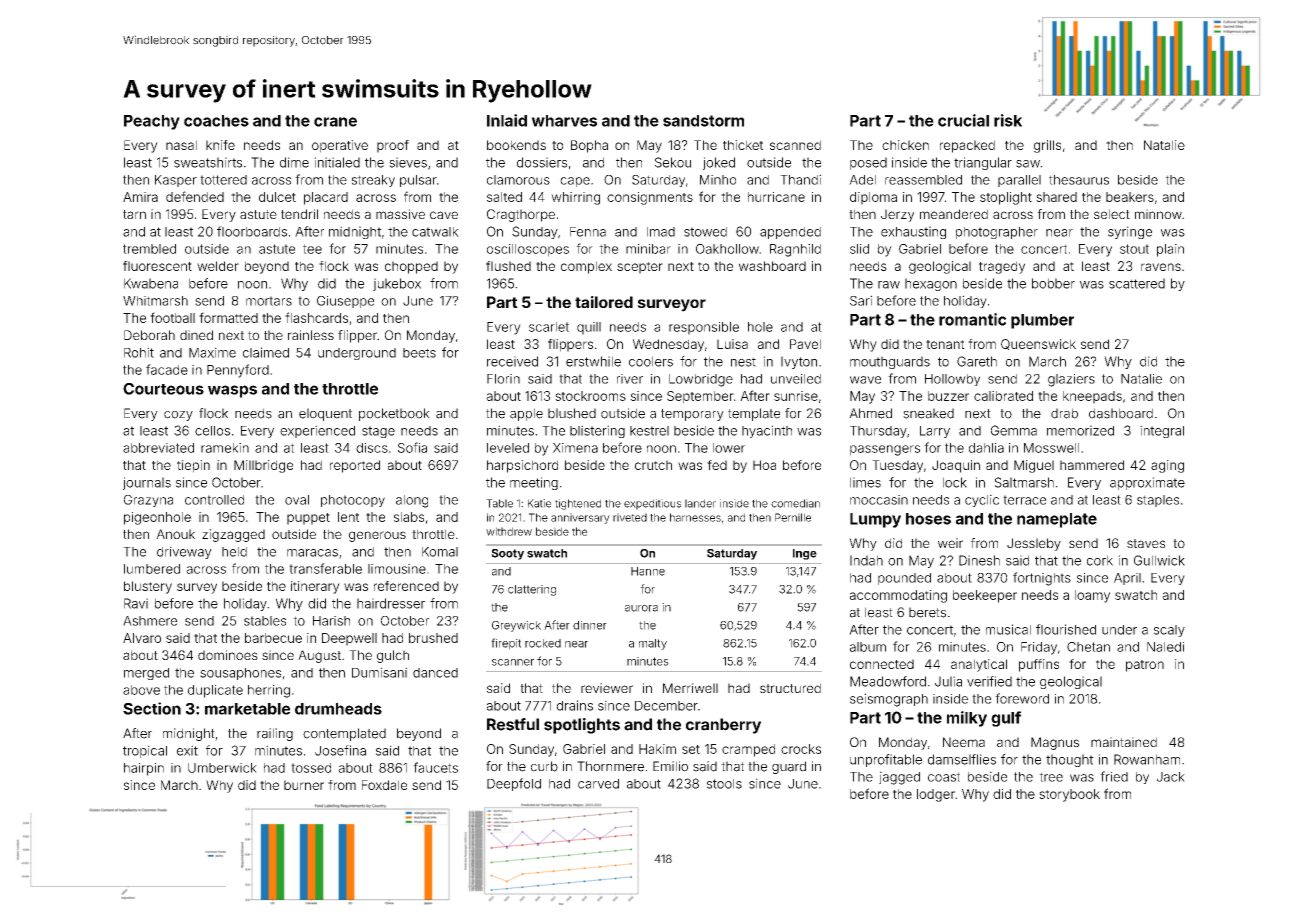 This screenshot has height=924, width=1308. Describe the element at coordinates (732, 344) in the screenshot. I see `Luisa` at that location.
